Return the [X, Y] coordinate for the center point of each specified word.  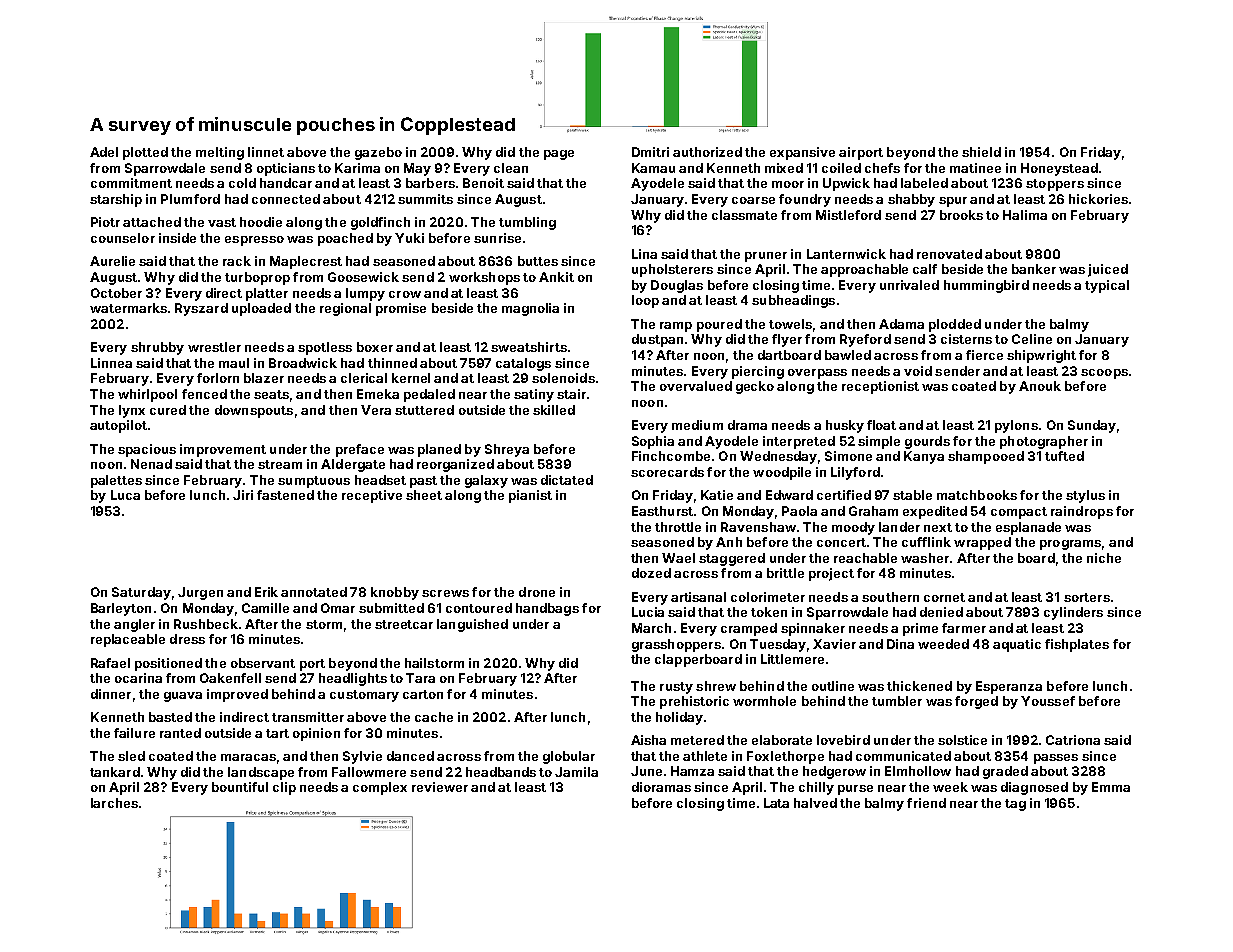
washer [925, 558]
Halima [1025, 215]
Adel [104, 152]
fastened [285, 495]
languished [472, 625]
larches [114, 803]
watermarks [128, 308]
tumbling [527, 223]
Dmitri [650, 152]
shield [981, 152]
